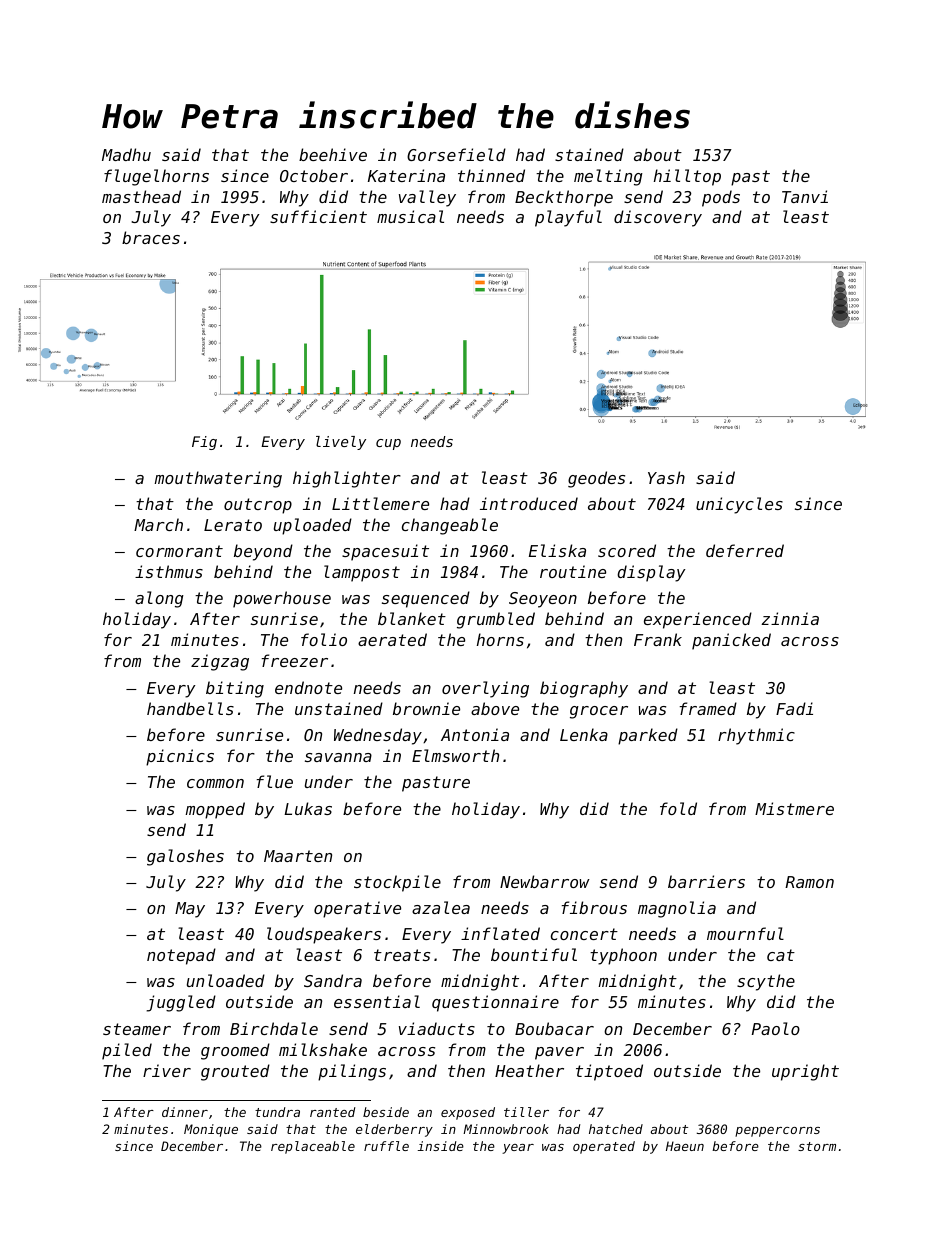 The height and width of the screenshot is (1233, 952). I want to click on galoshes, so click(185, 857).
